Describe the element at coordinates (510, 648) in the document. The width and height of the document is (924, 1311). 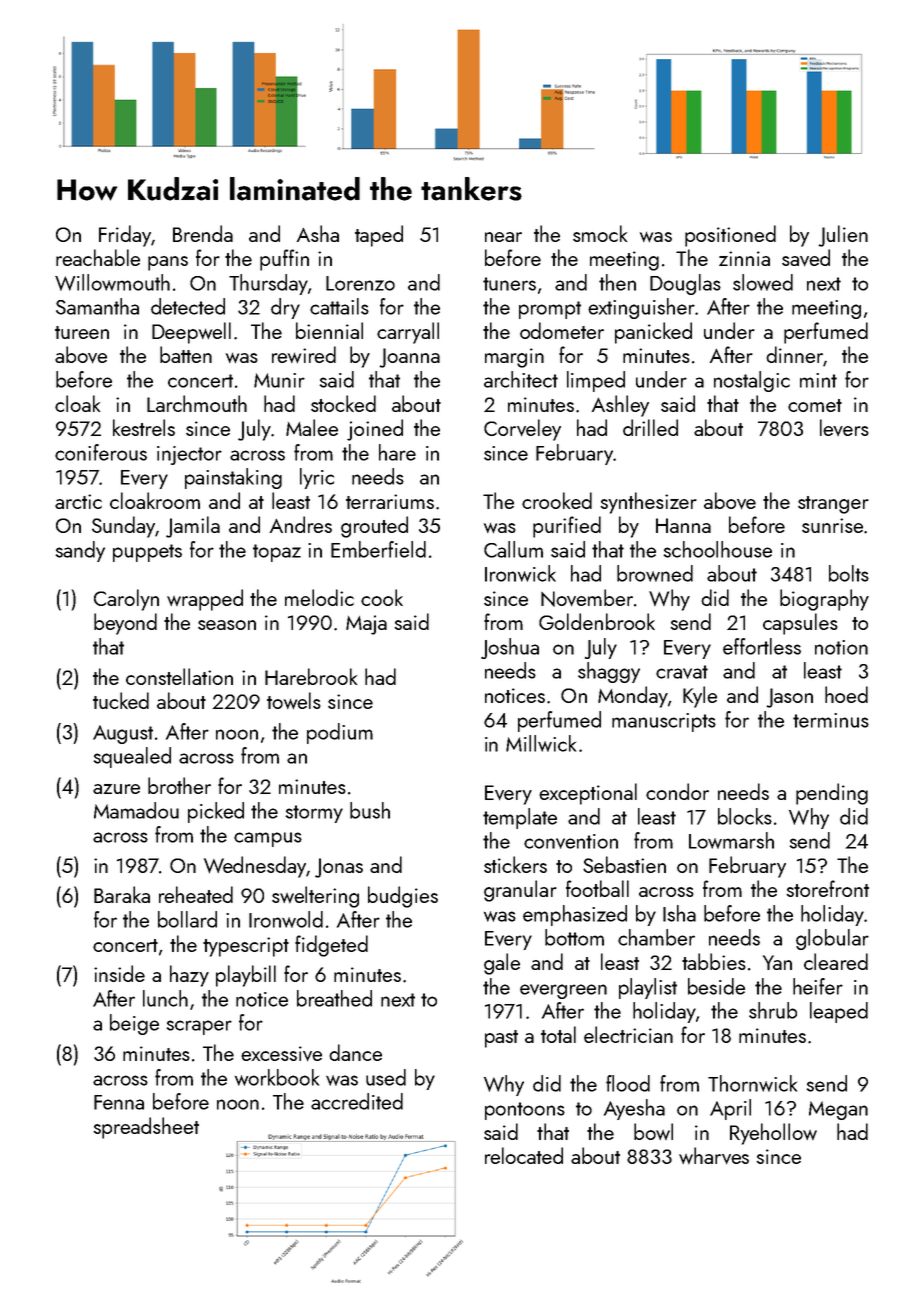
I see `Joshua` at that location.
